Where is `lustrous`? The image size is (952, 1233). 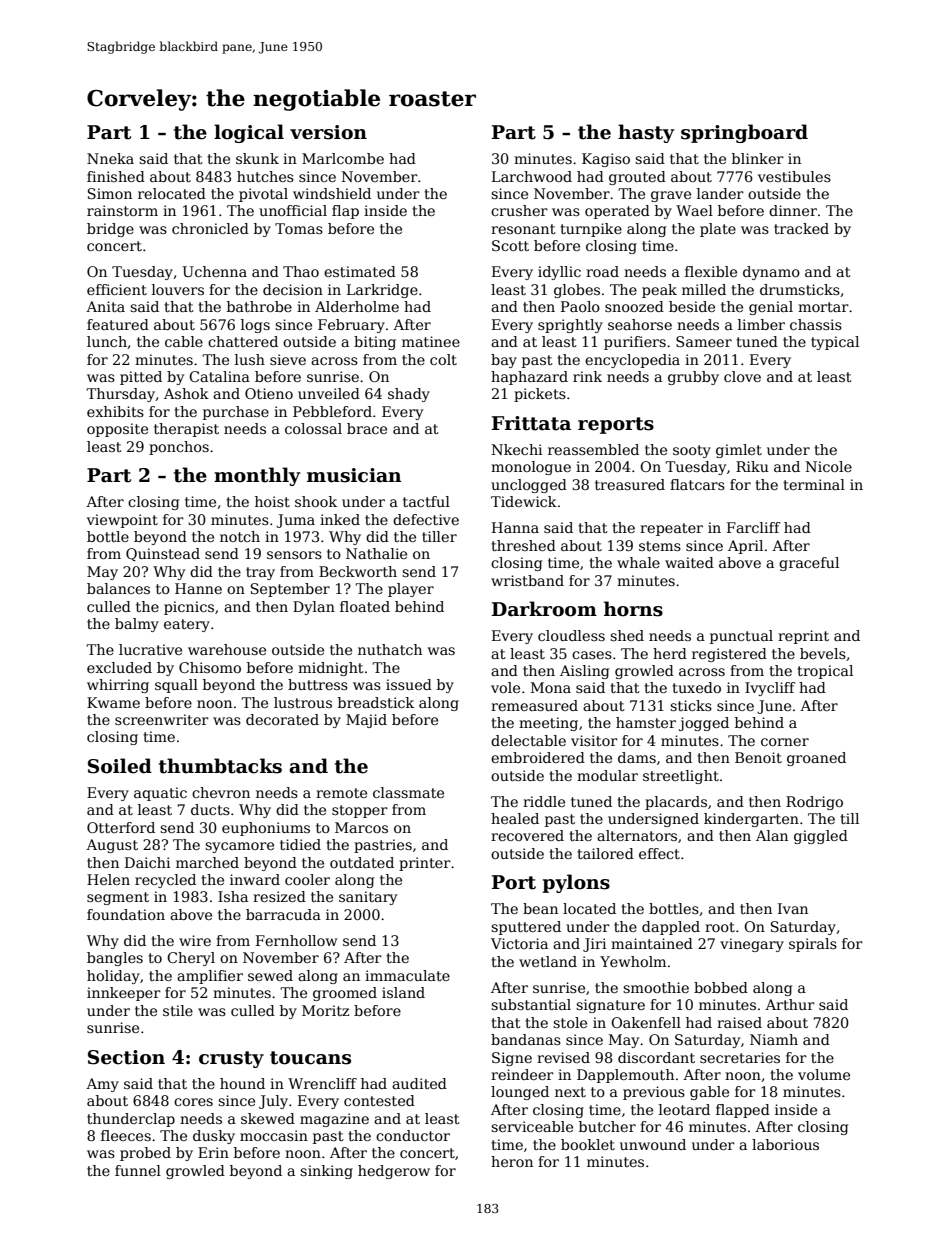 lustrous is located at coordinates (303, 702).
